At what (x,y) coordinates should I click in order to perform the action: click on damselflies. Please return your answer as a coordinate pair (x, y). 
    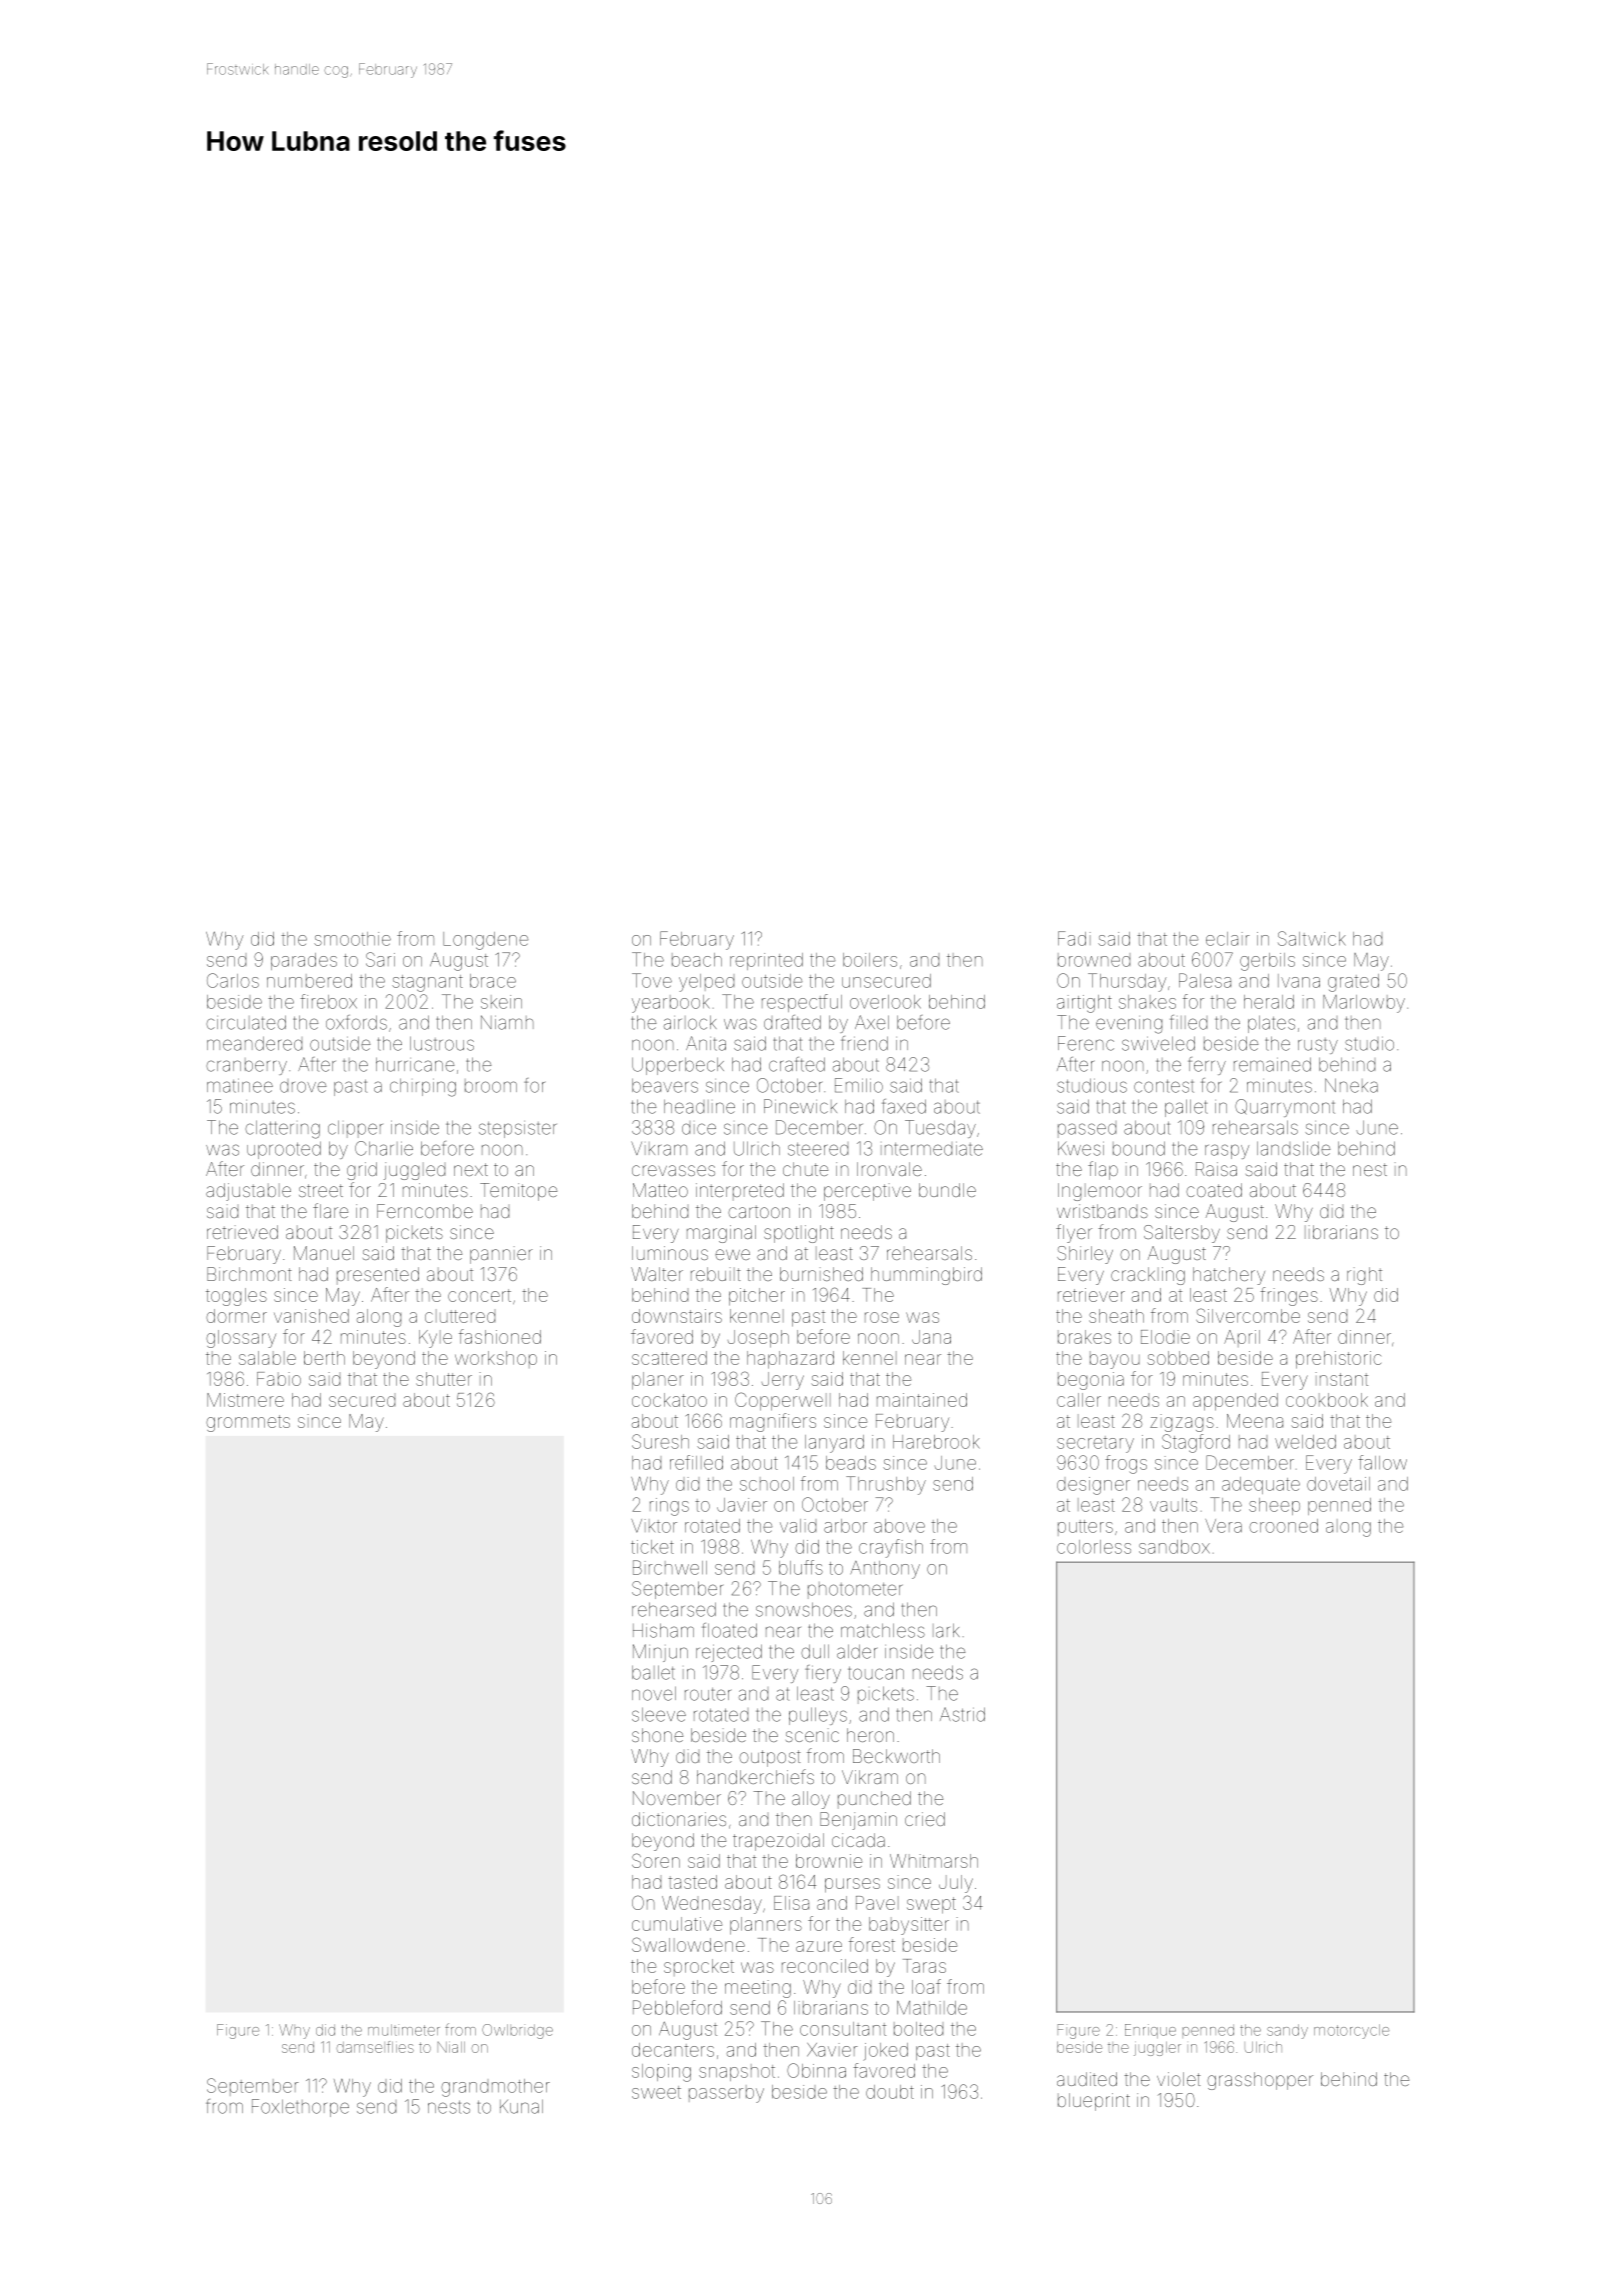
    Looking at the image, I should click on (375, 2047).
